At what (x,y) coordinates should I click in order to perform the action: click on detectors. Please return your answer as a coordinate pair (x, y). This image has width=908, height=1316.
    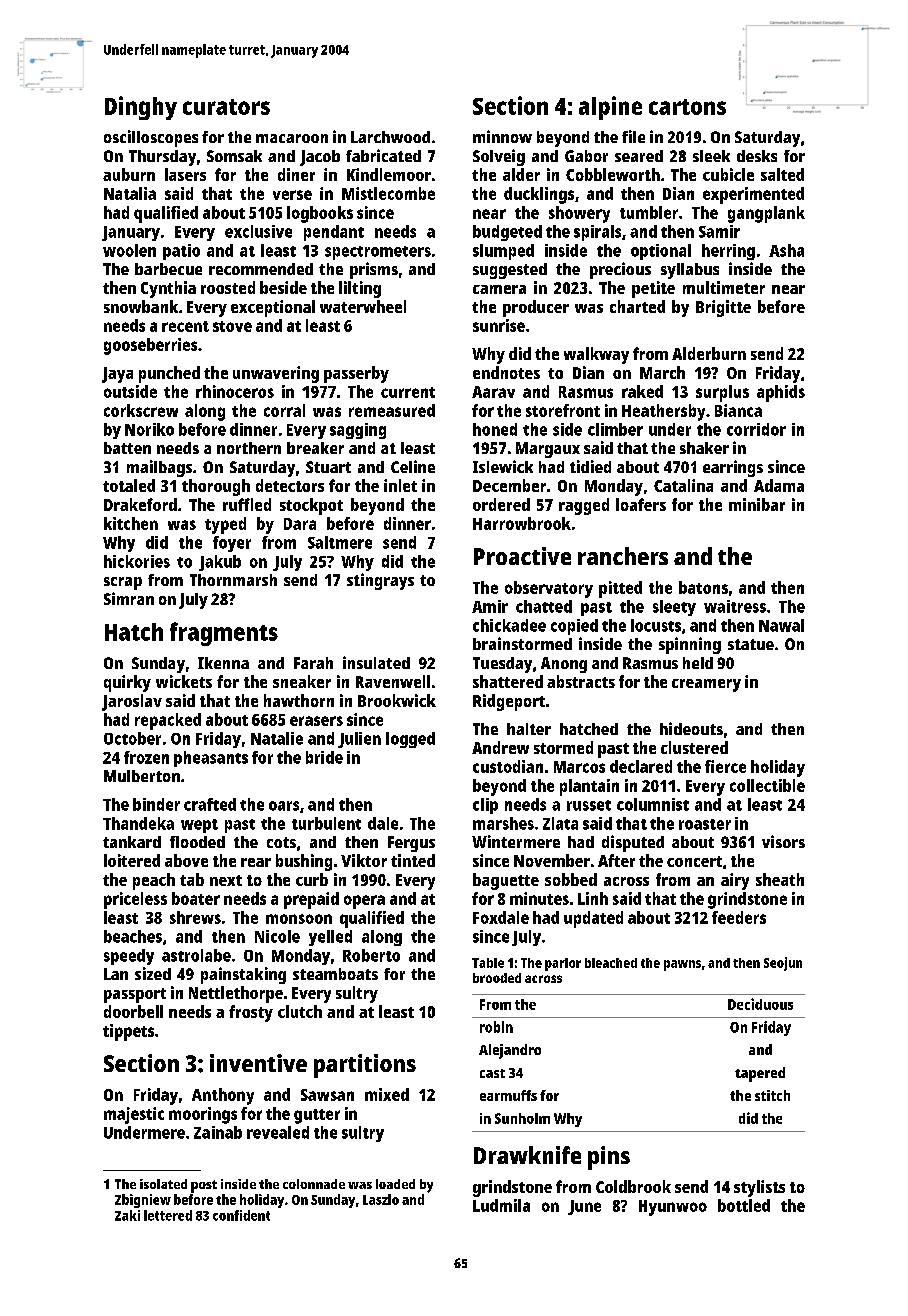
    Looking at the image, I should click on (290, 485).
